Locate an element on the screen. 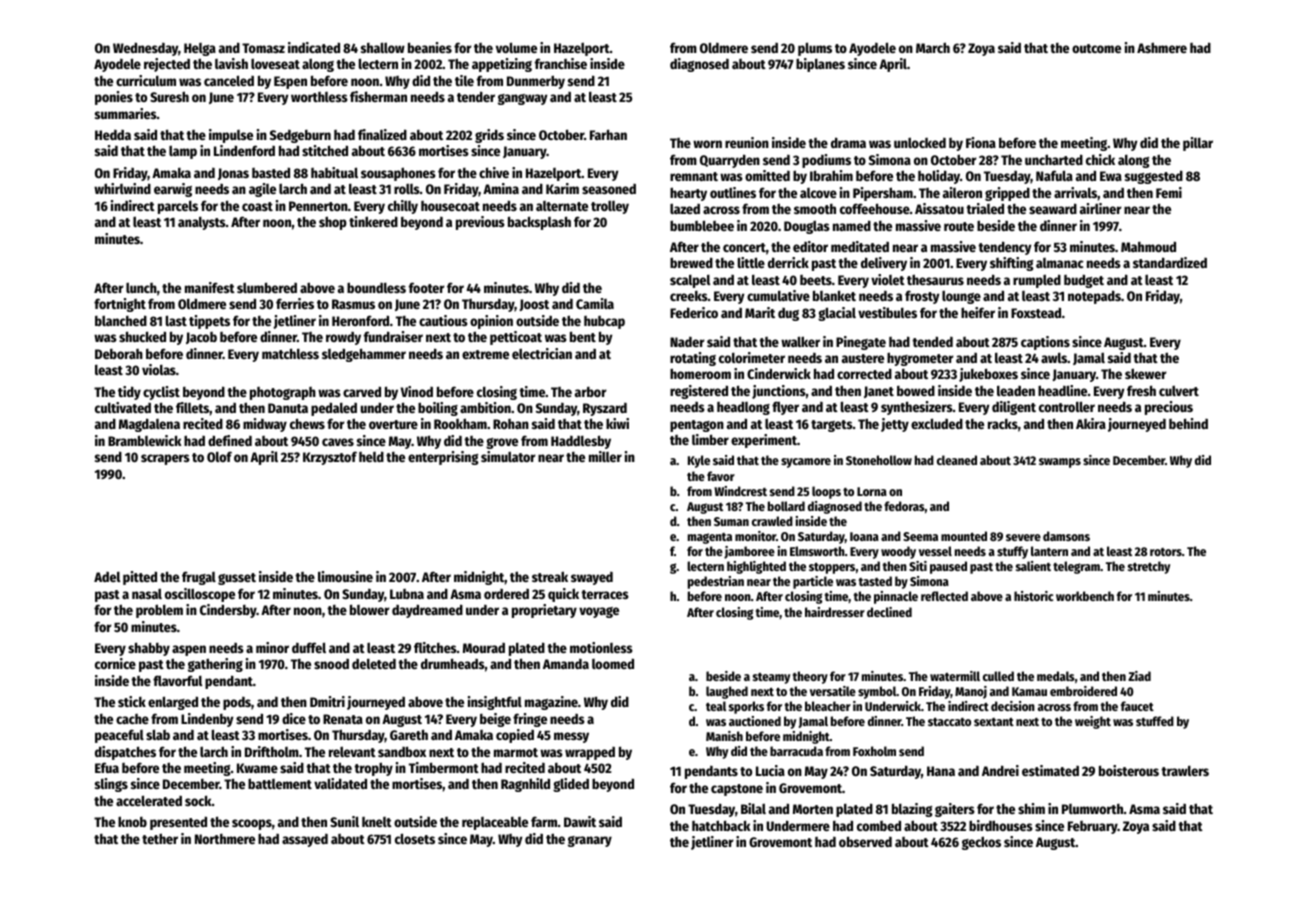  held is located at coordinates (371, 456).
